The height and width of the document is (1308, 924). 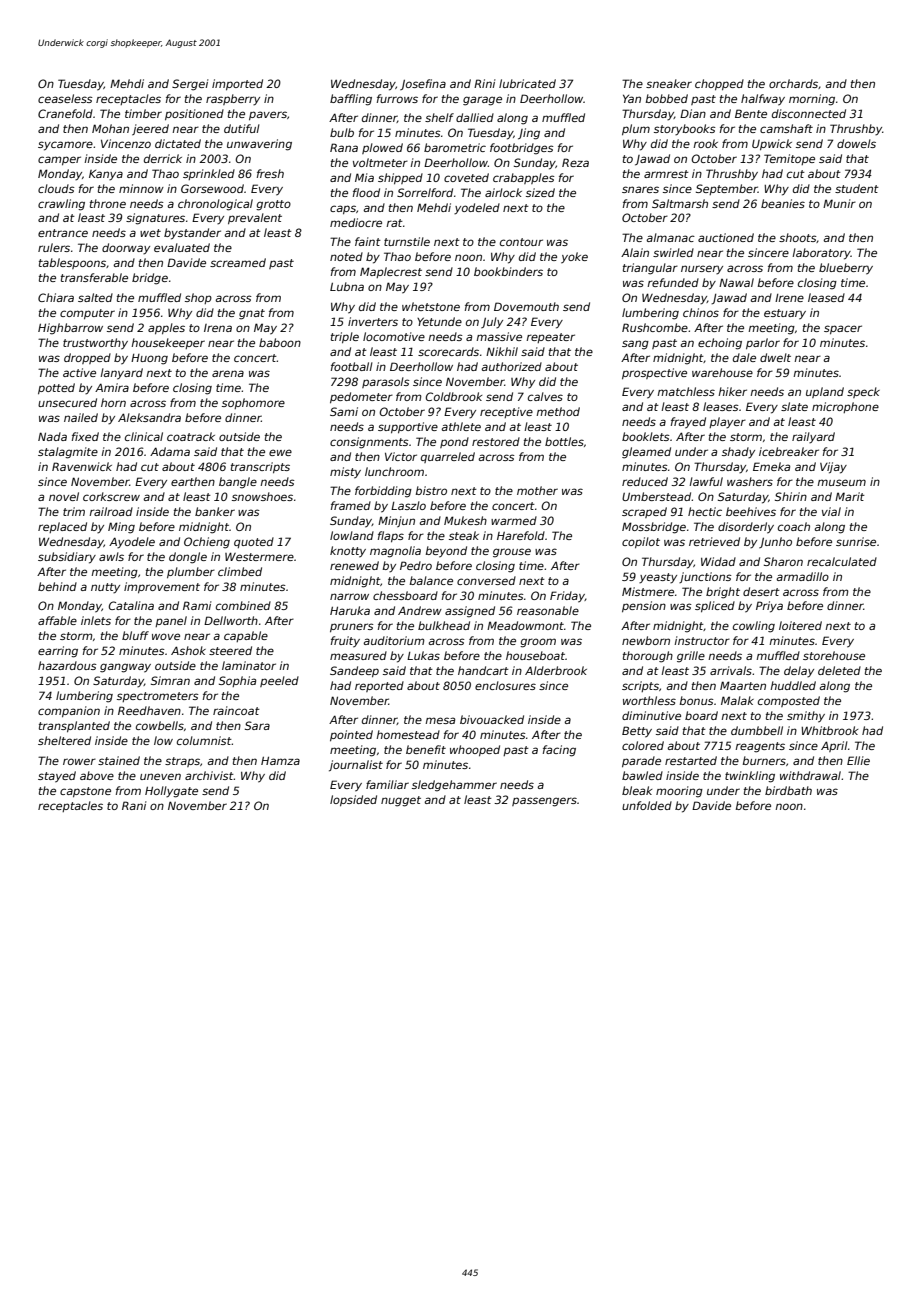 I want to click on Rini, so click(x=485, y=83).
